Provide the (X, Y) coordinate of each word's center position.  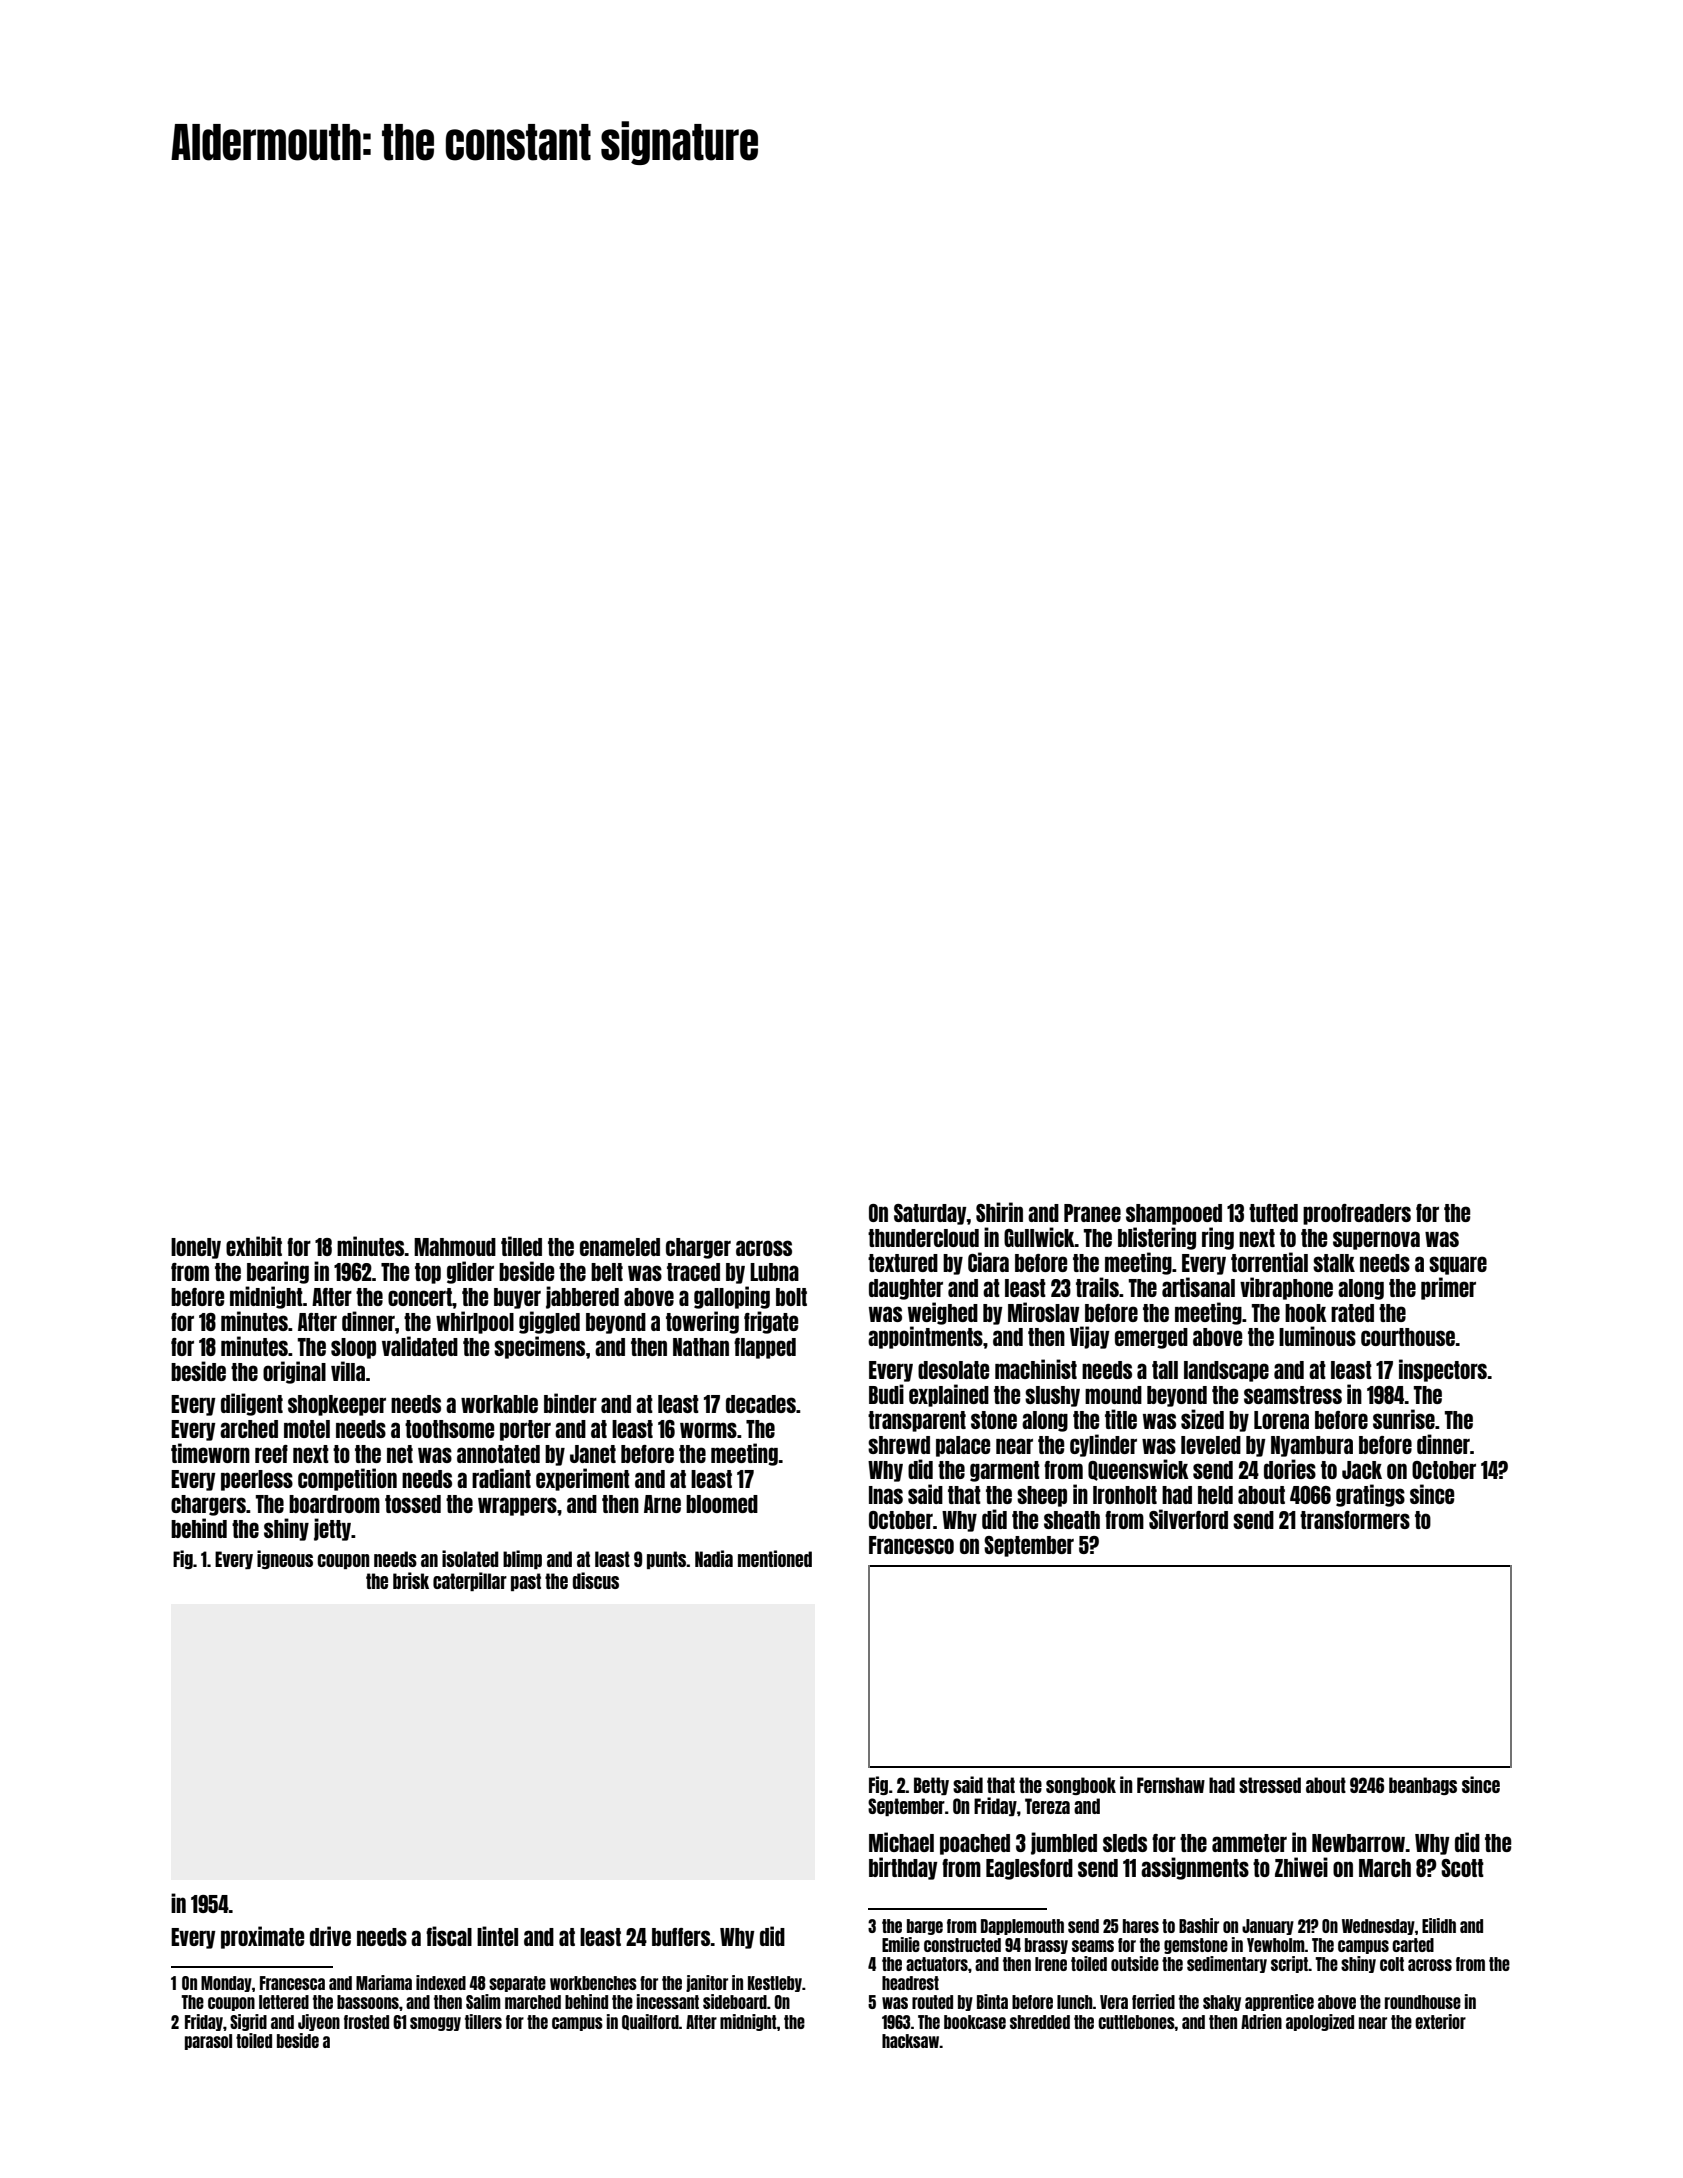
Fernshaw (1171, 1785)
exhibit (254, 1246)
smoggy (435, 2024)
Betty (931, 1786)
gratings (1370, 1495)
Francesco (911, 1545)
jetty (332, 1529)
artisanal (1198, 1287)
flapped (765, 1348)
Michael (901, 1842)
